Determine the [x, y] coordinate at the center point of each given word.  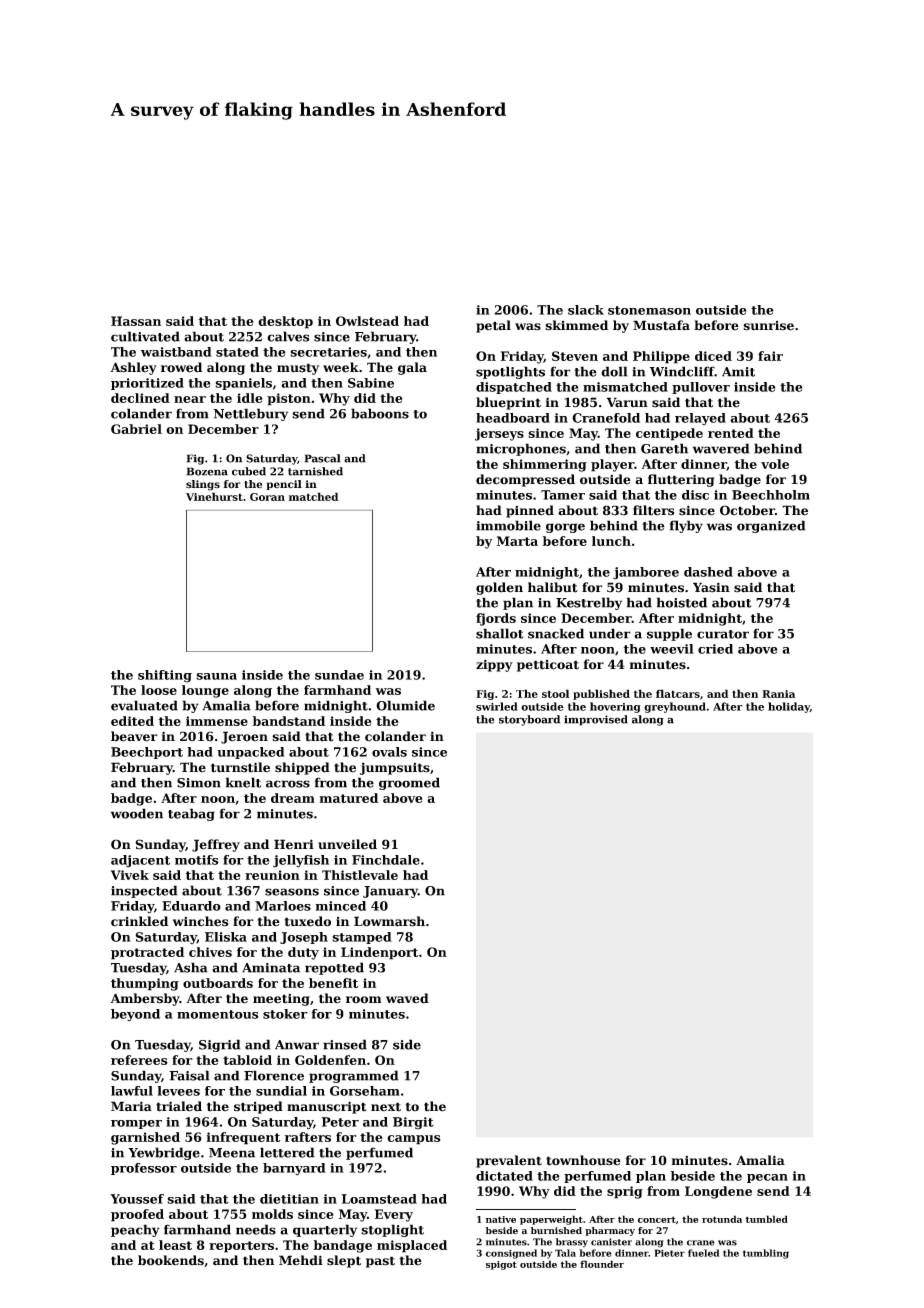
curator [723, 634]
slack [586, 310]
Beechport [147, 753]
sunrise [768, 326]
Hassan [136, 321]
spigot [501, 1265]
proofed [137, 1215]
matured [349, 798]
